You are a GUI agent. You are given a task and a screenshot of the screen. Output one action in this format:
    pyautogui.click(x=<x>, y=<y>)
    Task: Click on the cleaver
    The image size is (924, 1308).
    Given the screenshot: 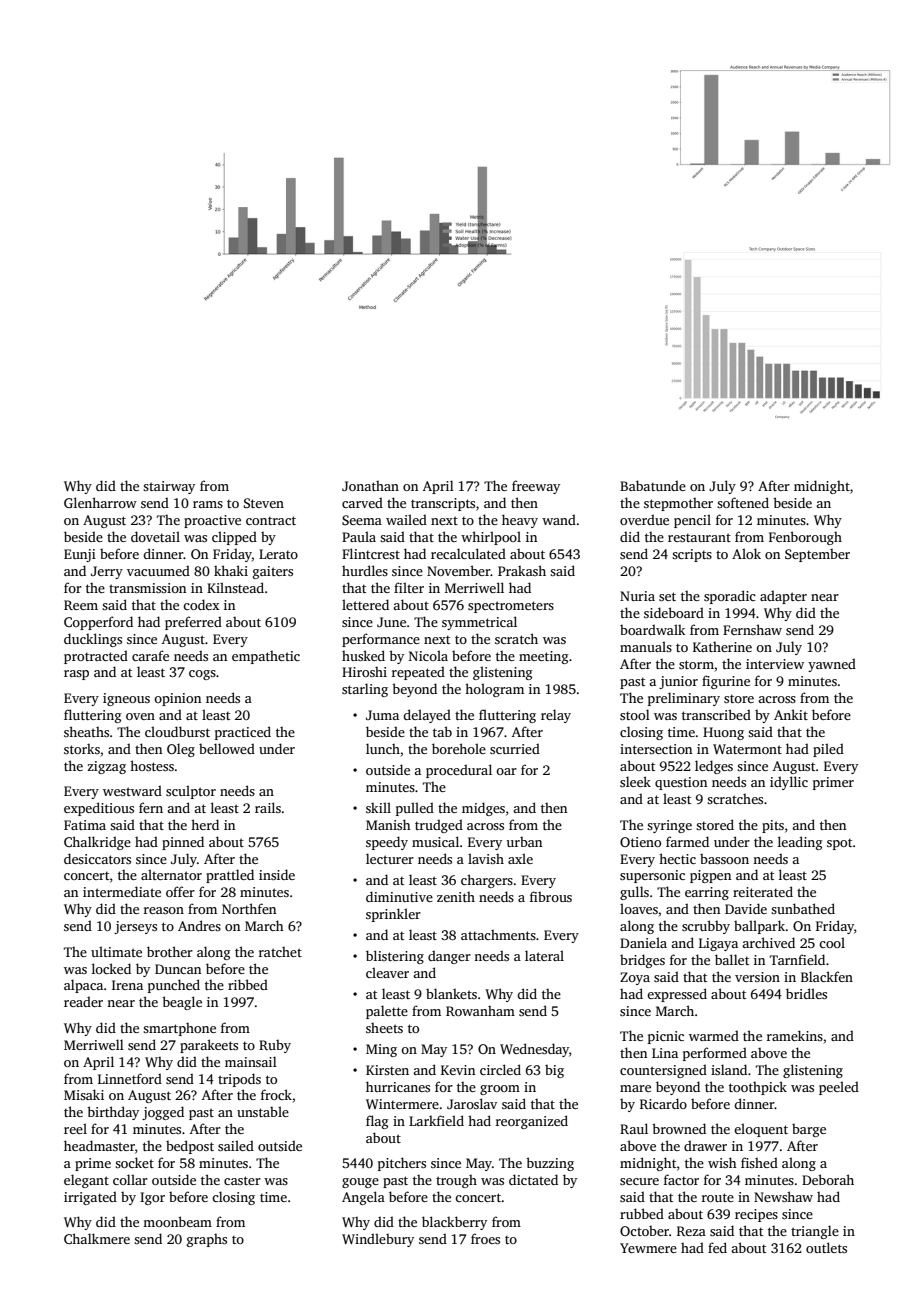 What is the action you would take?
    pyautogui.click(x=387, y=972)
